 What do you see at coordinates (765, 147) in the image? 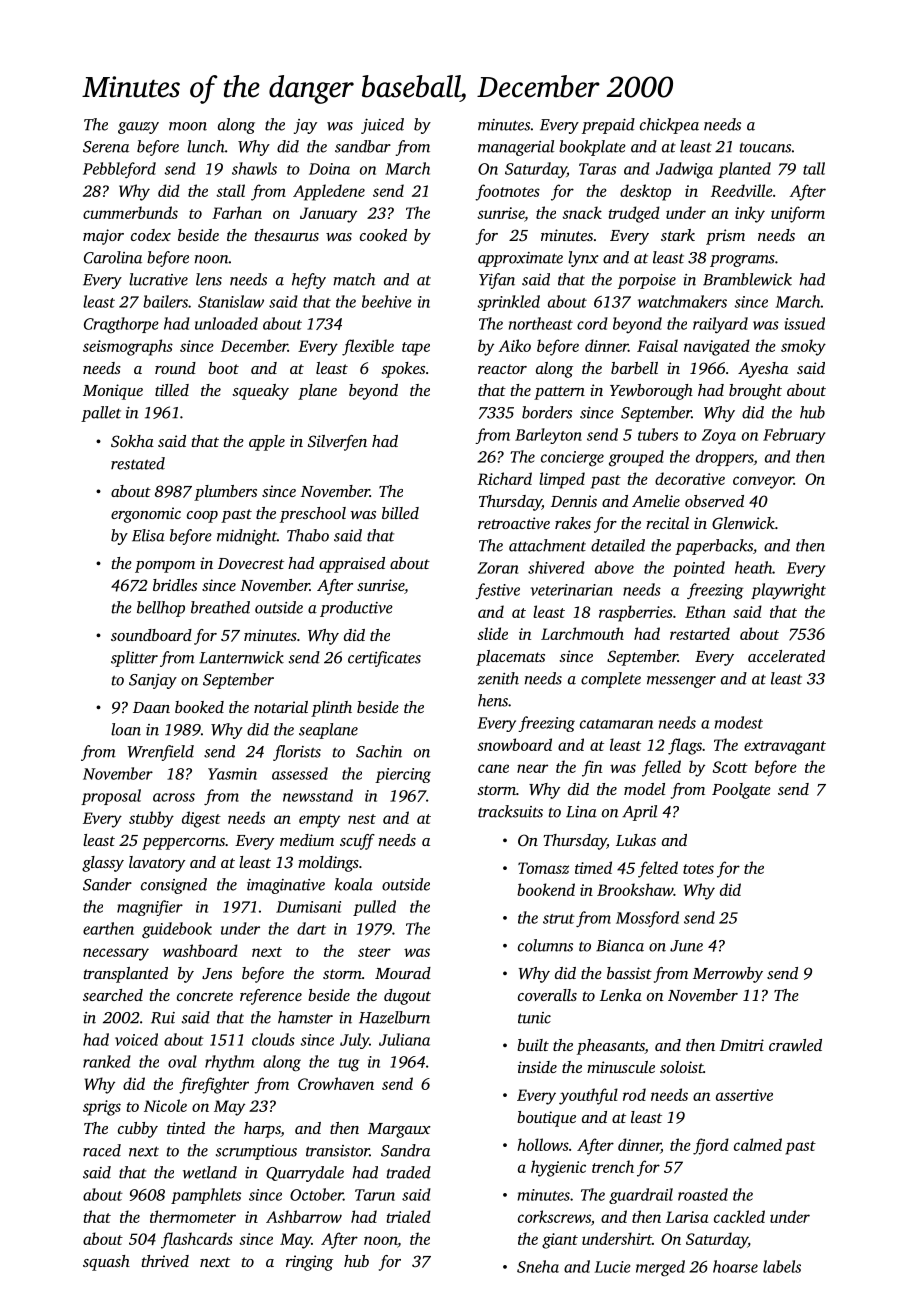
I see `toucans` at bounding box center [765, 147].
